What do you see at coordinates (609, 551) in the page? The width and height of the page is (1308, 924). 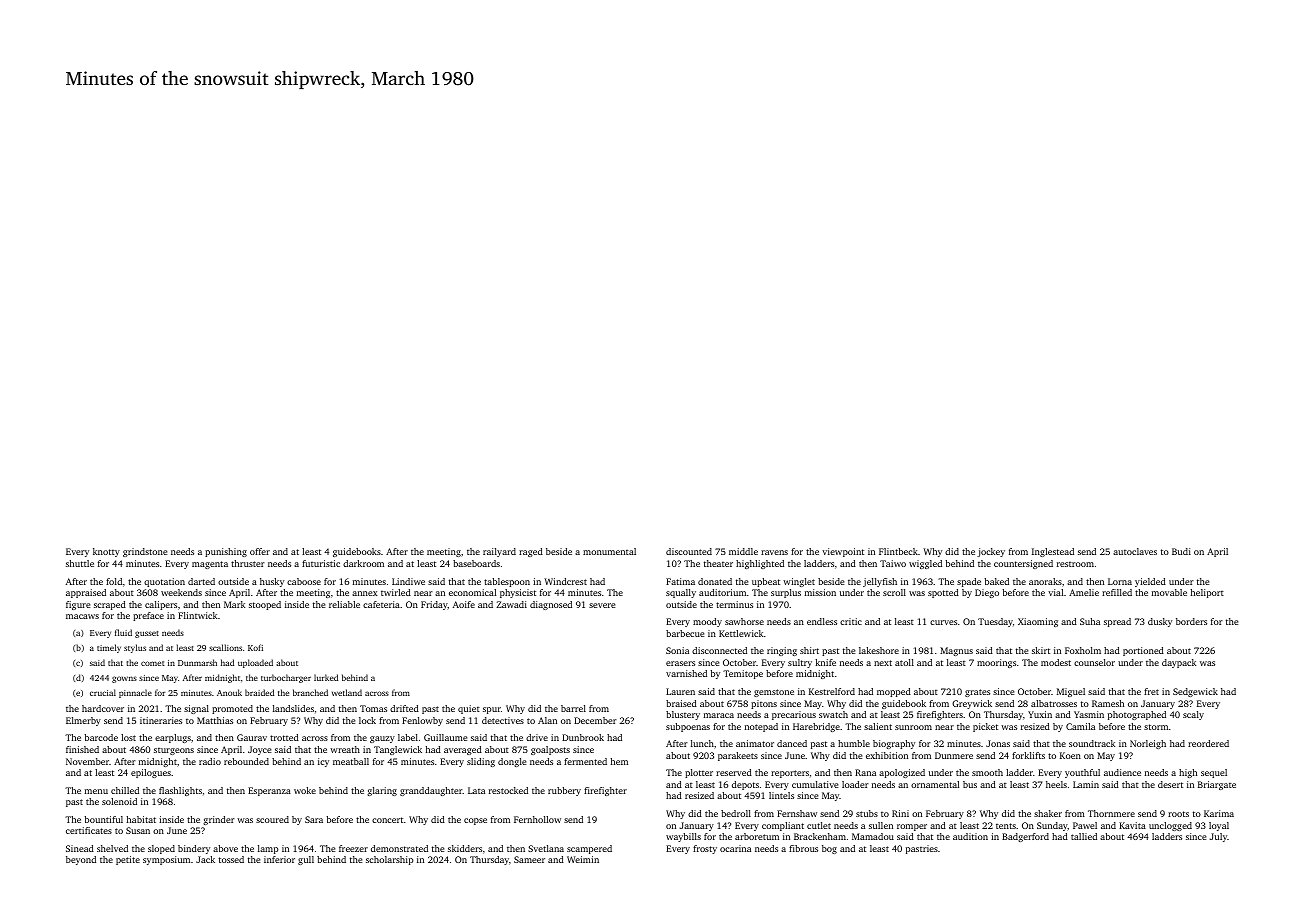 I see `monumental` at bounding box center [609, 551].
